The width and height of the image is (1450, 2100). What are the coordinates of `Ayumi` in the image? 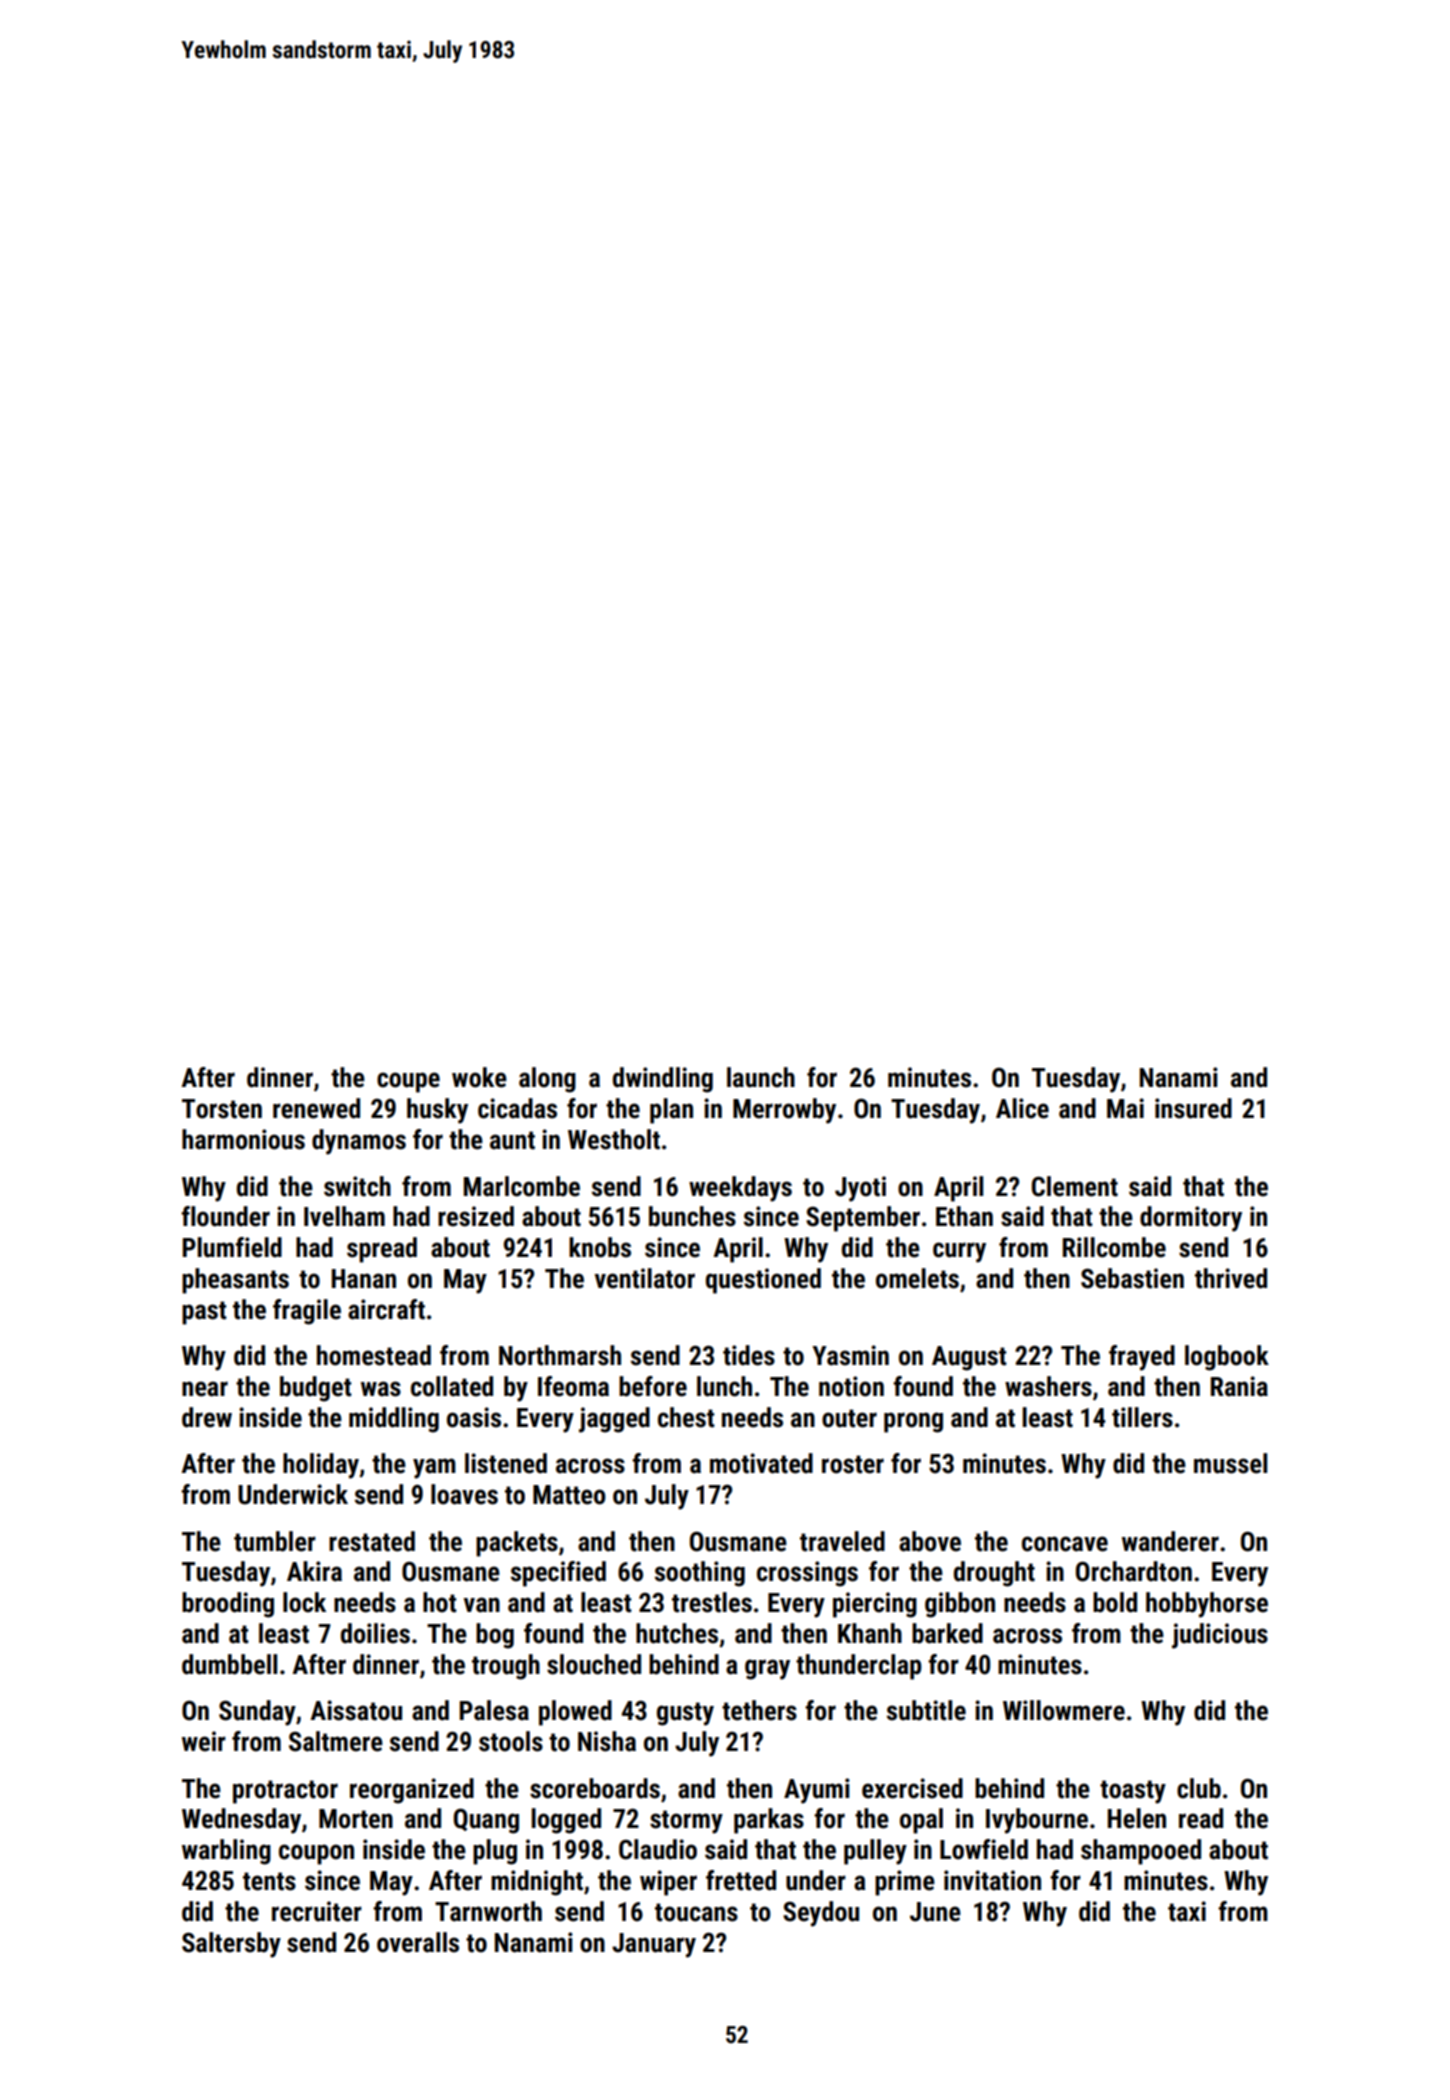 It's located at (817, 1791).
